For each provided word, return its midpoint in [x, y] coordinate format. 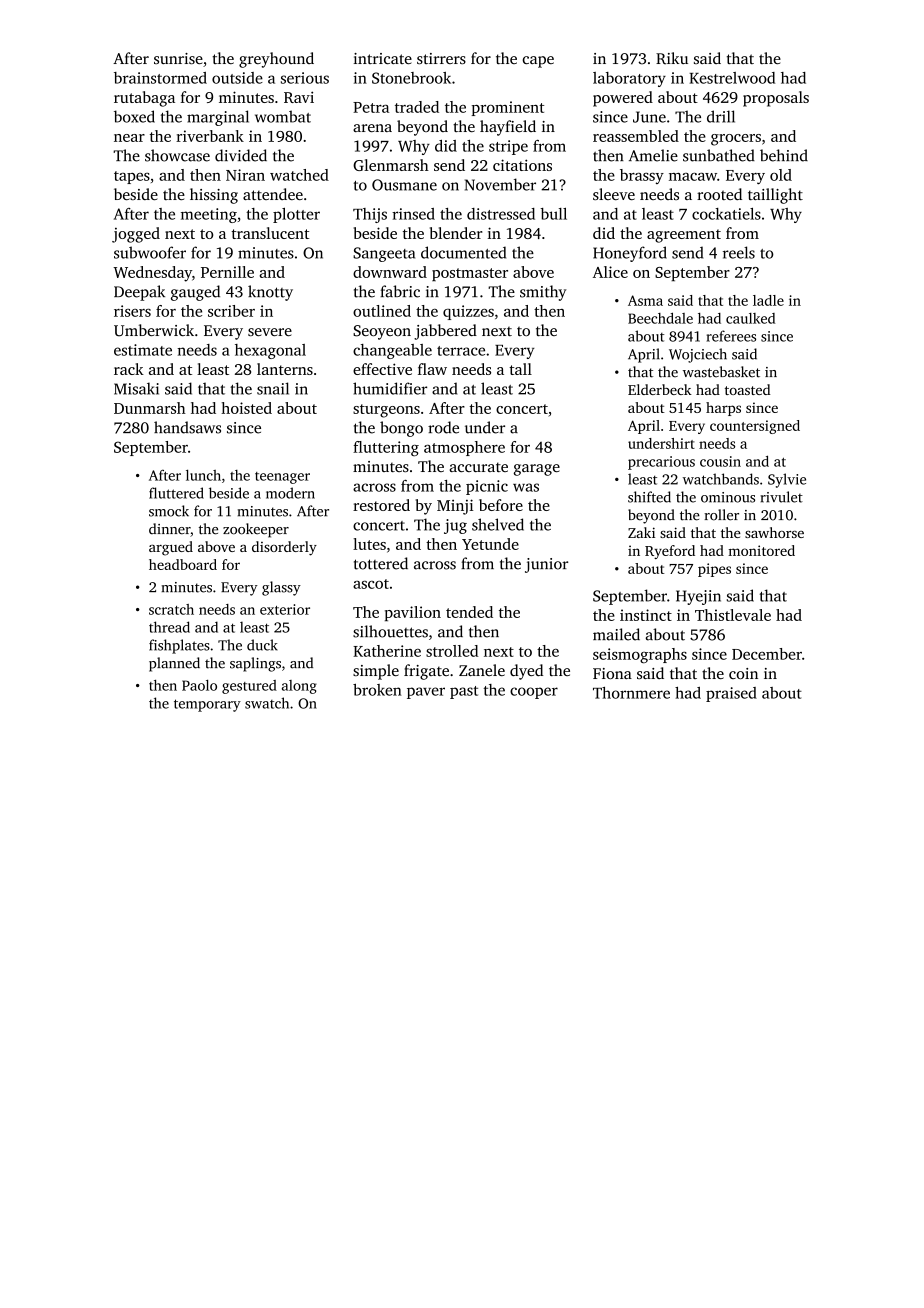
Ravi [299, 97]
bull [553, 214]
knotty [270, 293]
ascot [371, 584]
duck [262, 645]
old [781, 175]
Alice [610, 272]
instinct [646, 615]
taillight [775, 196]
